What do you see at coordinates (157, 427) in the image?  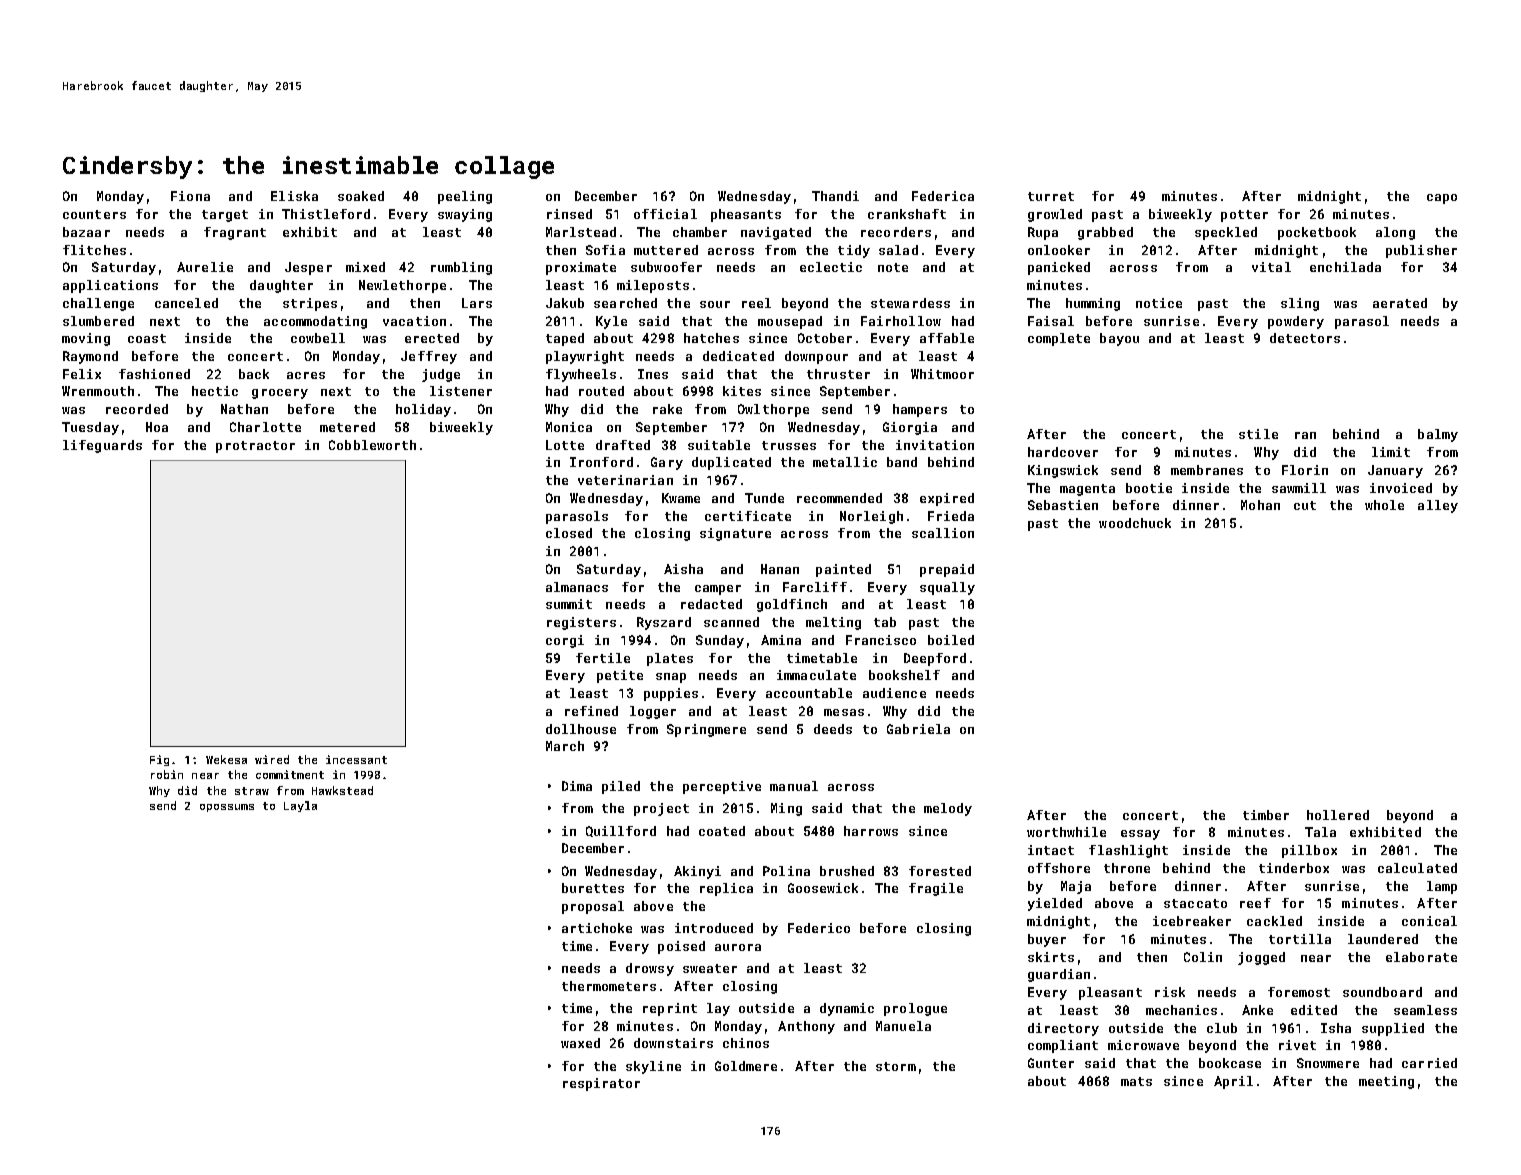 I see `Hoa` at bounding box center [157, 427].
